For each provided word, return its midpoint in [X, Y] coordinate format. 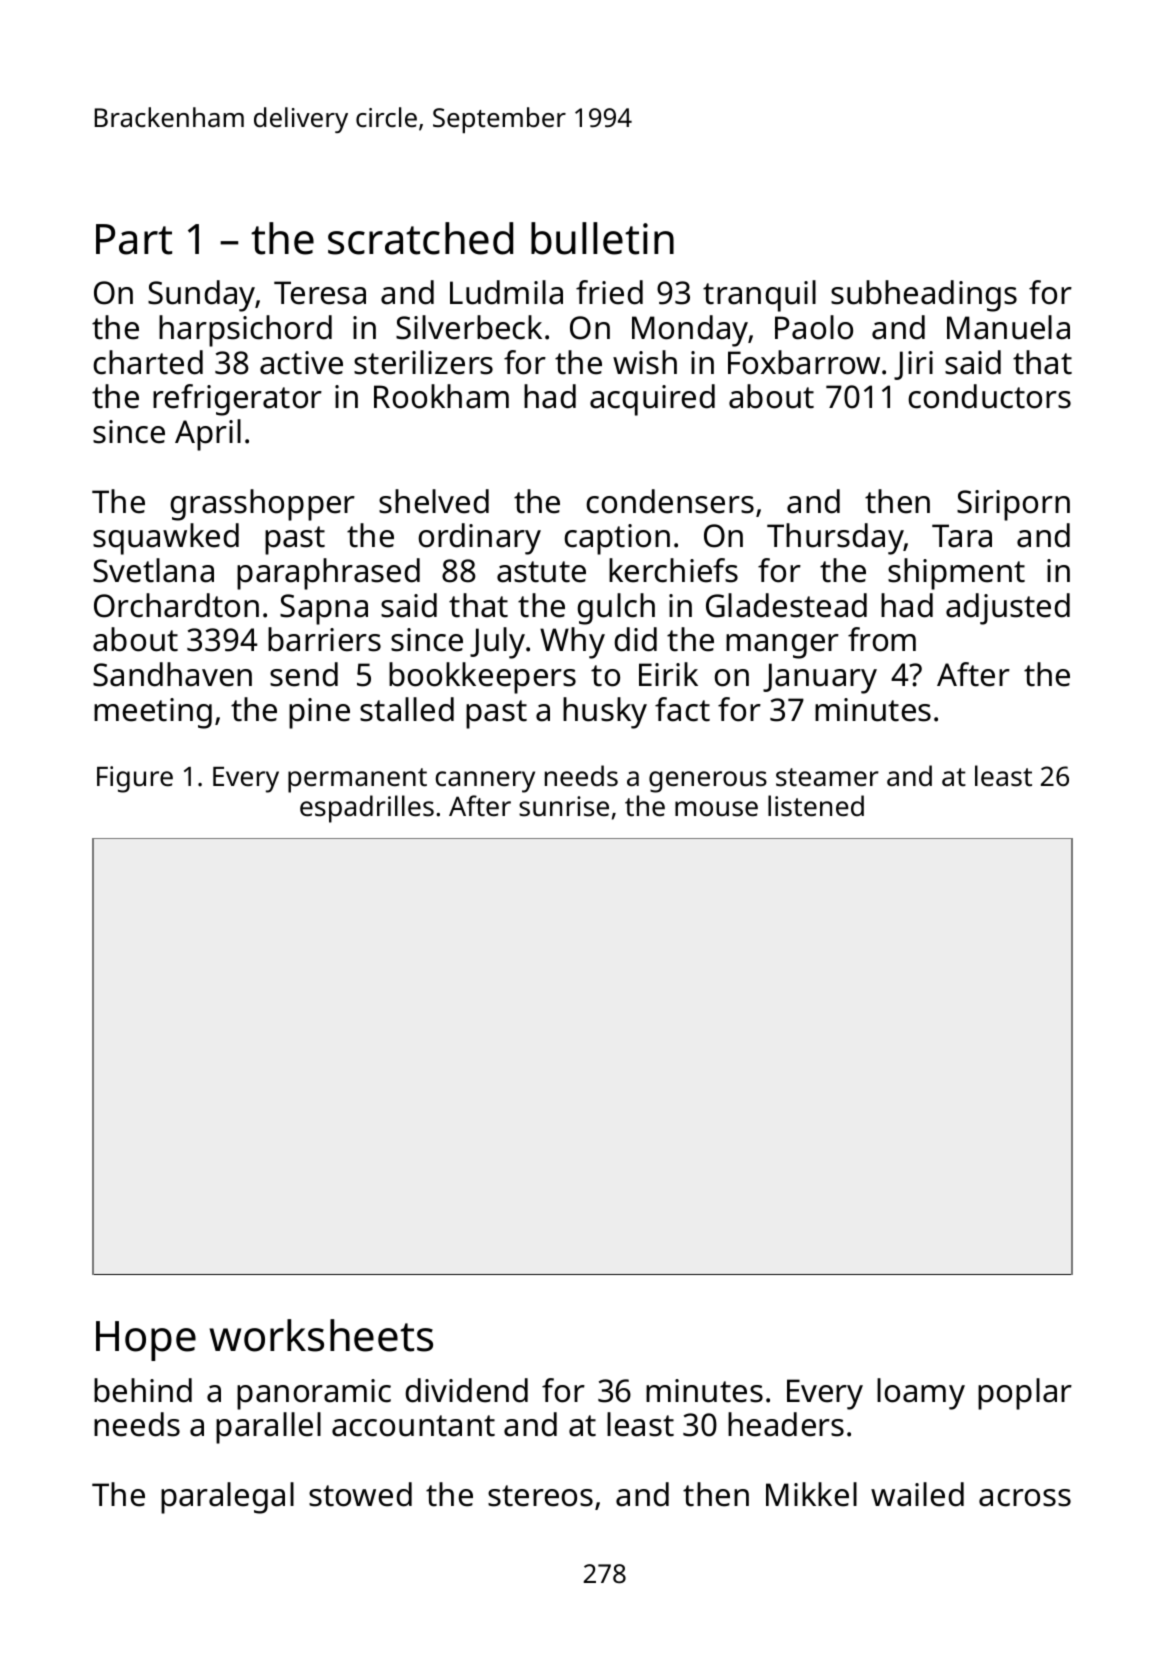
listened [816, 806]
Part [134, 239]
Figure [135, 779]
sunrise [564, 806]
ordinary [479, 539]
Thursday [835, 539]
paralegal [227, 1498]
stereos [540, 1496]
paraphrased [328, 574]
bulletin [602, 238]
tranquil [759, 296]
